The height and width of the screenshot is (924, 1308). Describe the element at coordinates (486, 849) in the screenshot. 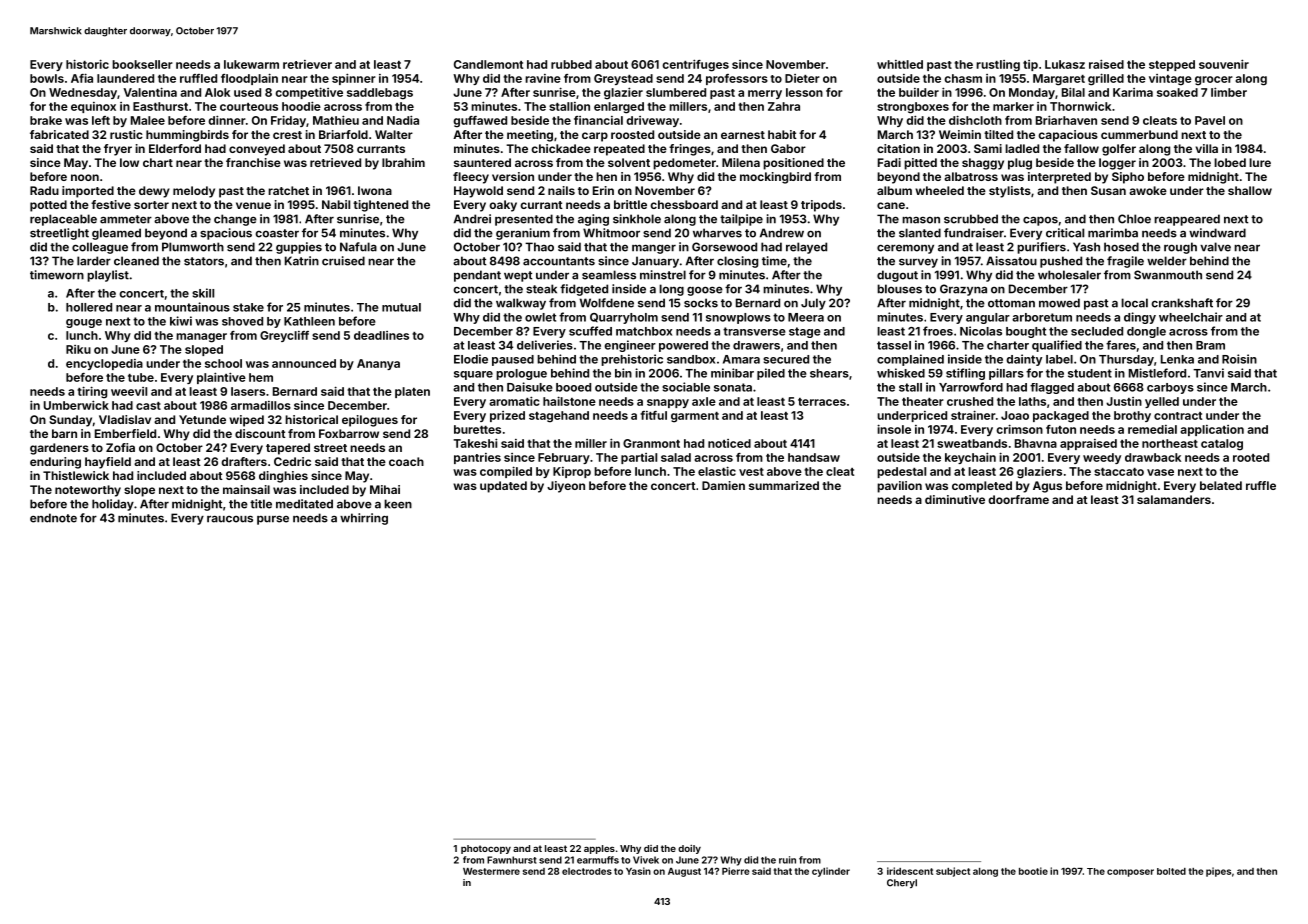

I see `photocopy` at that location.
